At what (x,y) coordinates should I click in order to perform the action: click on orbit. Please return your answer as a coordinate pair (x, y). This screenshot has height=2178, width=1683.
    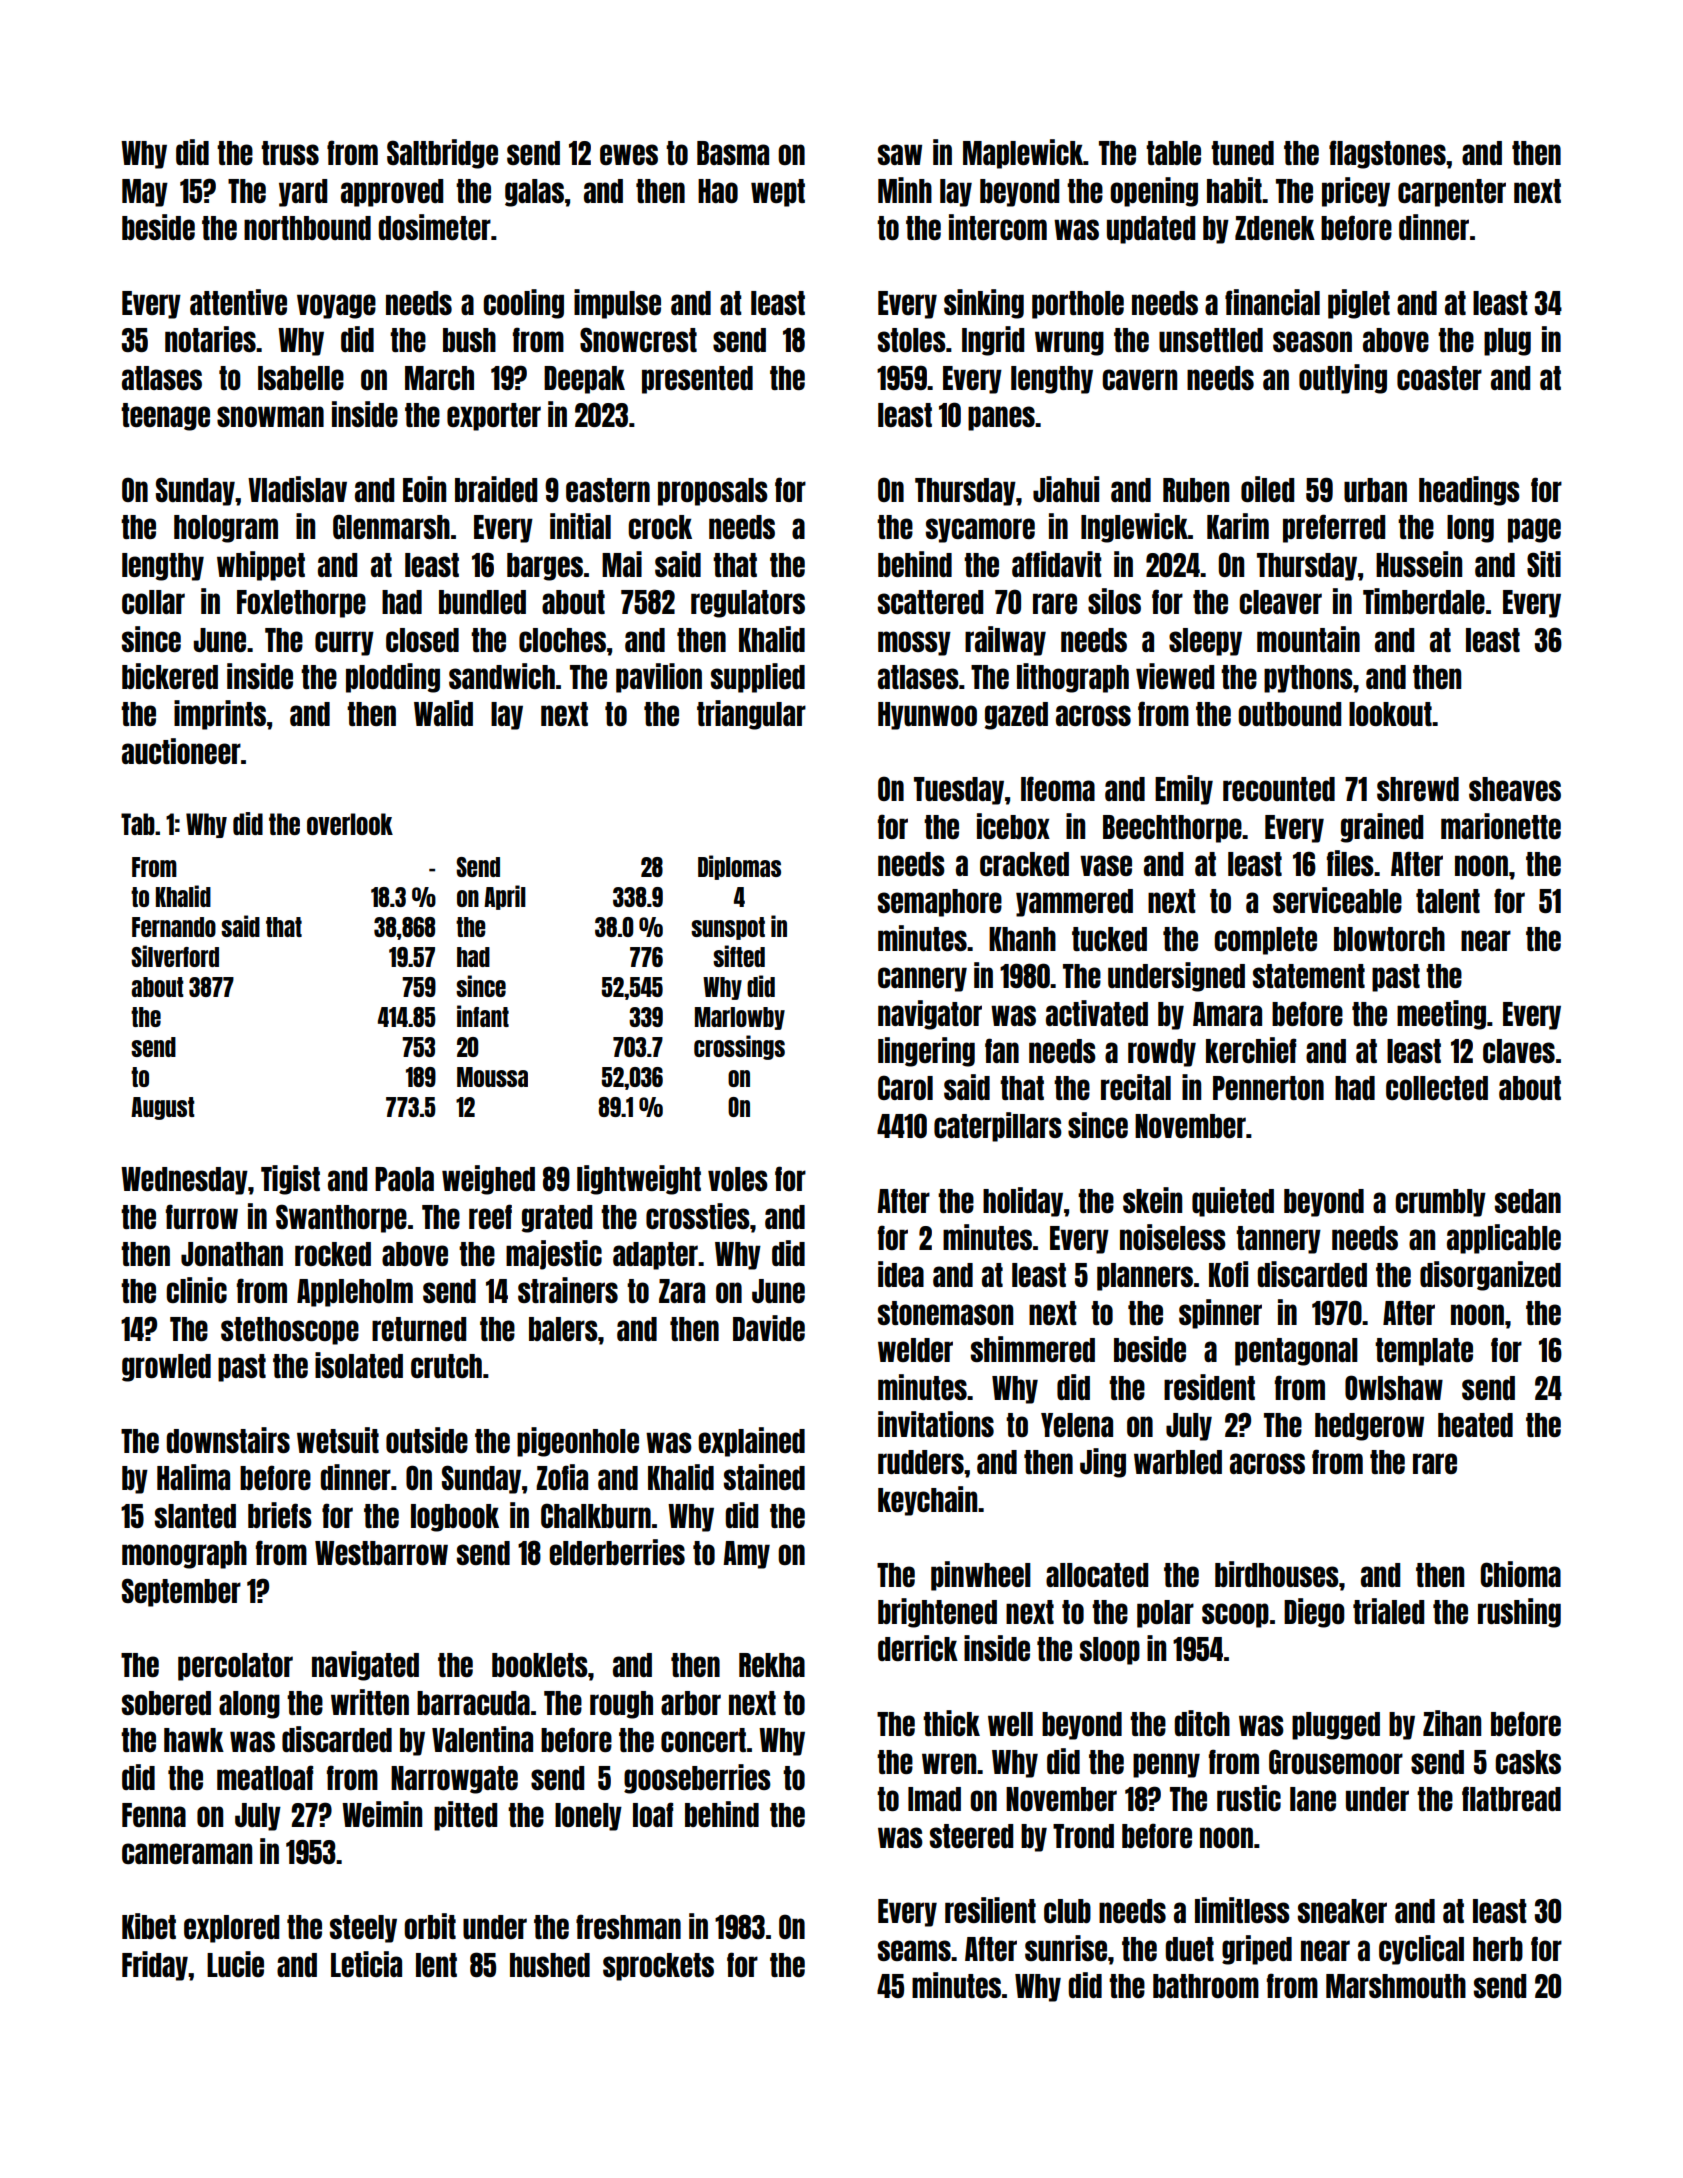
    Looking at the image, I should click on (430, 1926).
